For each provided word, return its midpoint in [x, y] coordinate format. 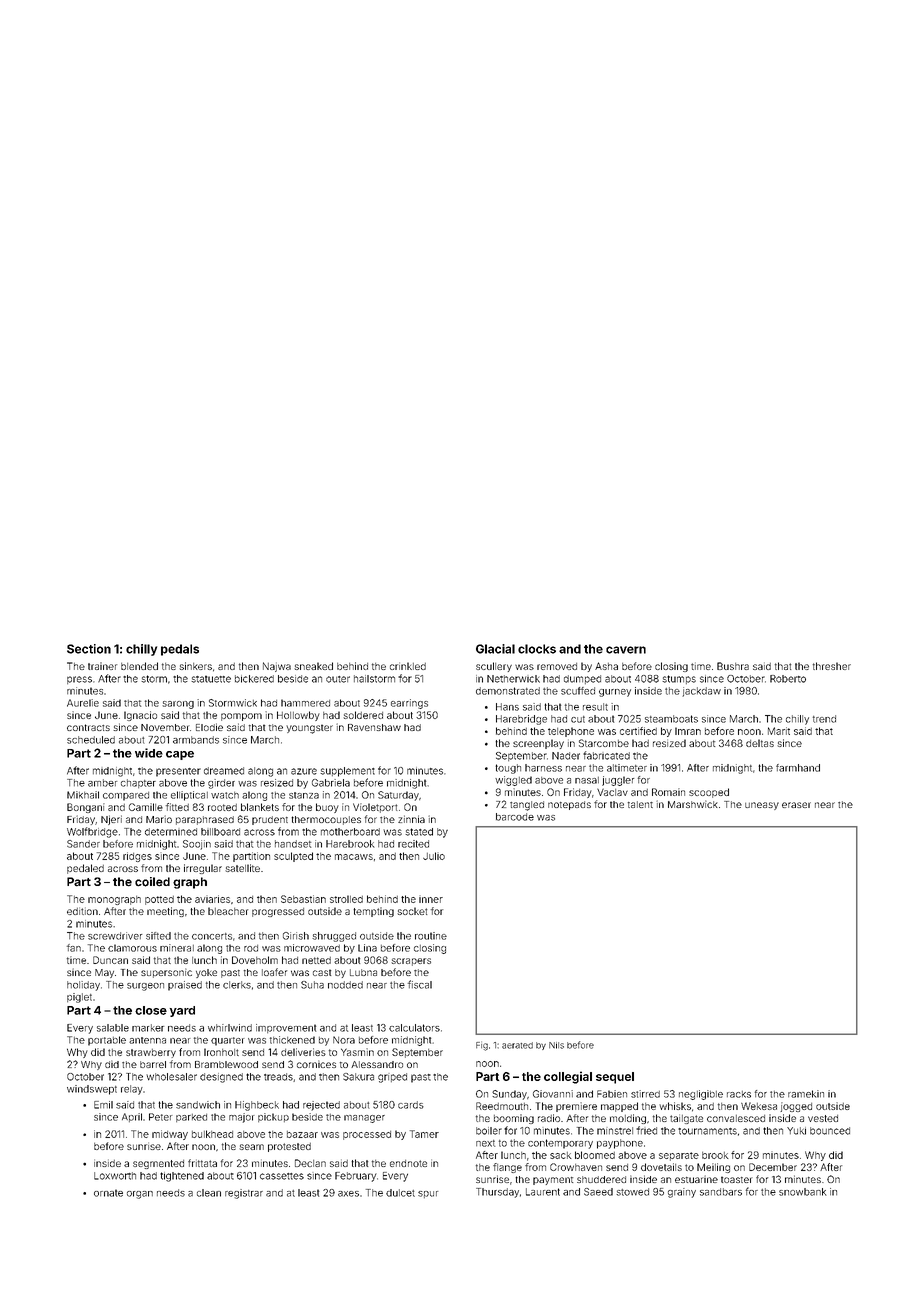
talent [640, 804]
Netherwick [513, 679]
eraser [796, 805]
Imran [688, 731]
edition [82, 911]
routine [431, 936]
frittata [202, 1163]
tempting [373, 912]
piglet [79, 998]
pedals [180, 650]
